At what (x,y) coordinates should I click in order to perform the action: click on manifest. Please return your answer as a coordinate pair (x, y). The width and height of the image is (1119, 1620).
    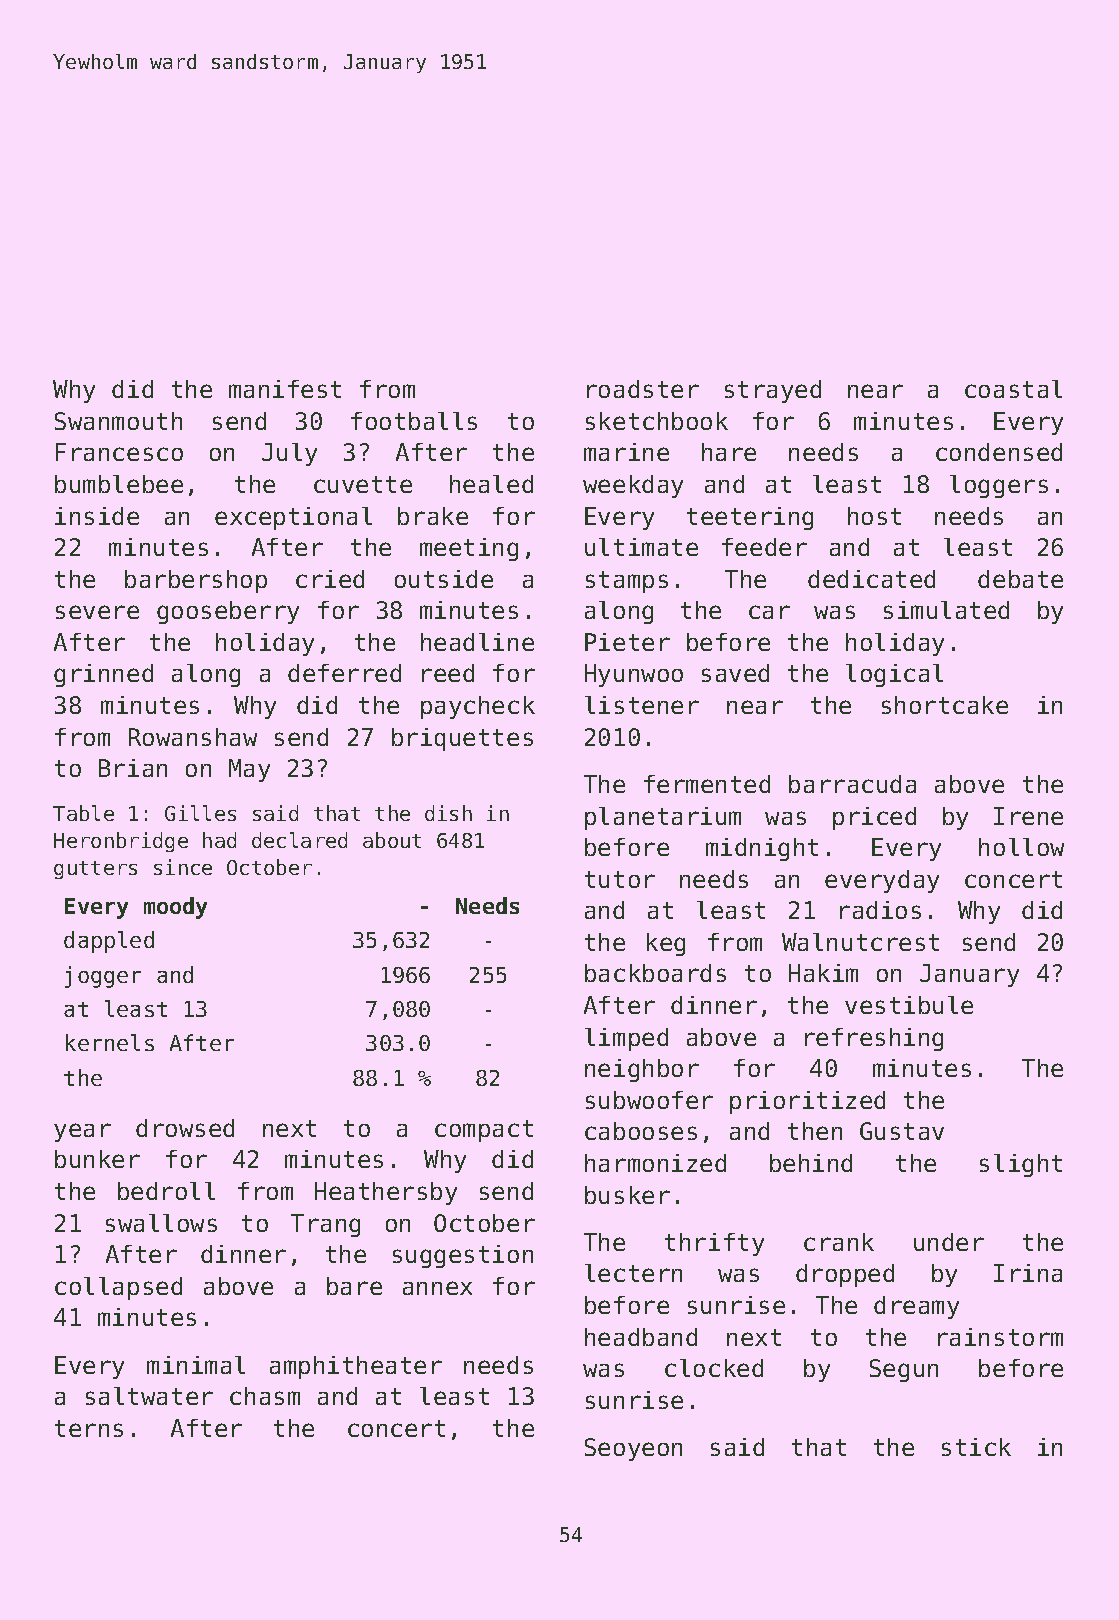
    Looking at the image, I should click on (285, 389).
